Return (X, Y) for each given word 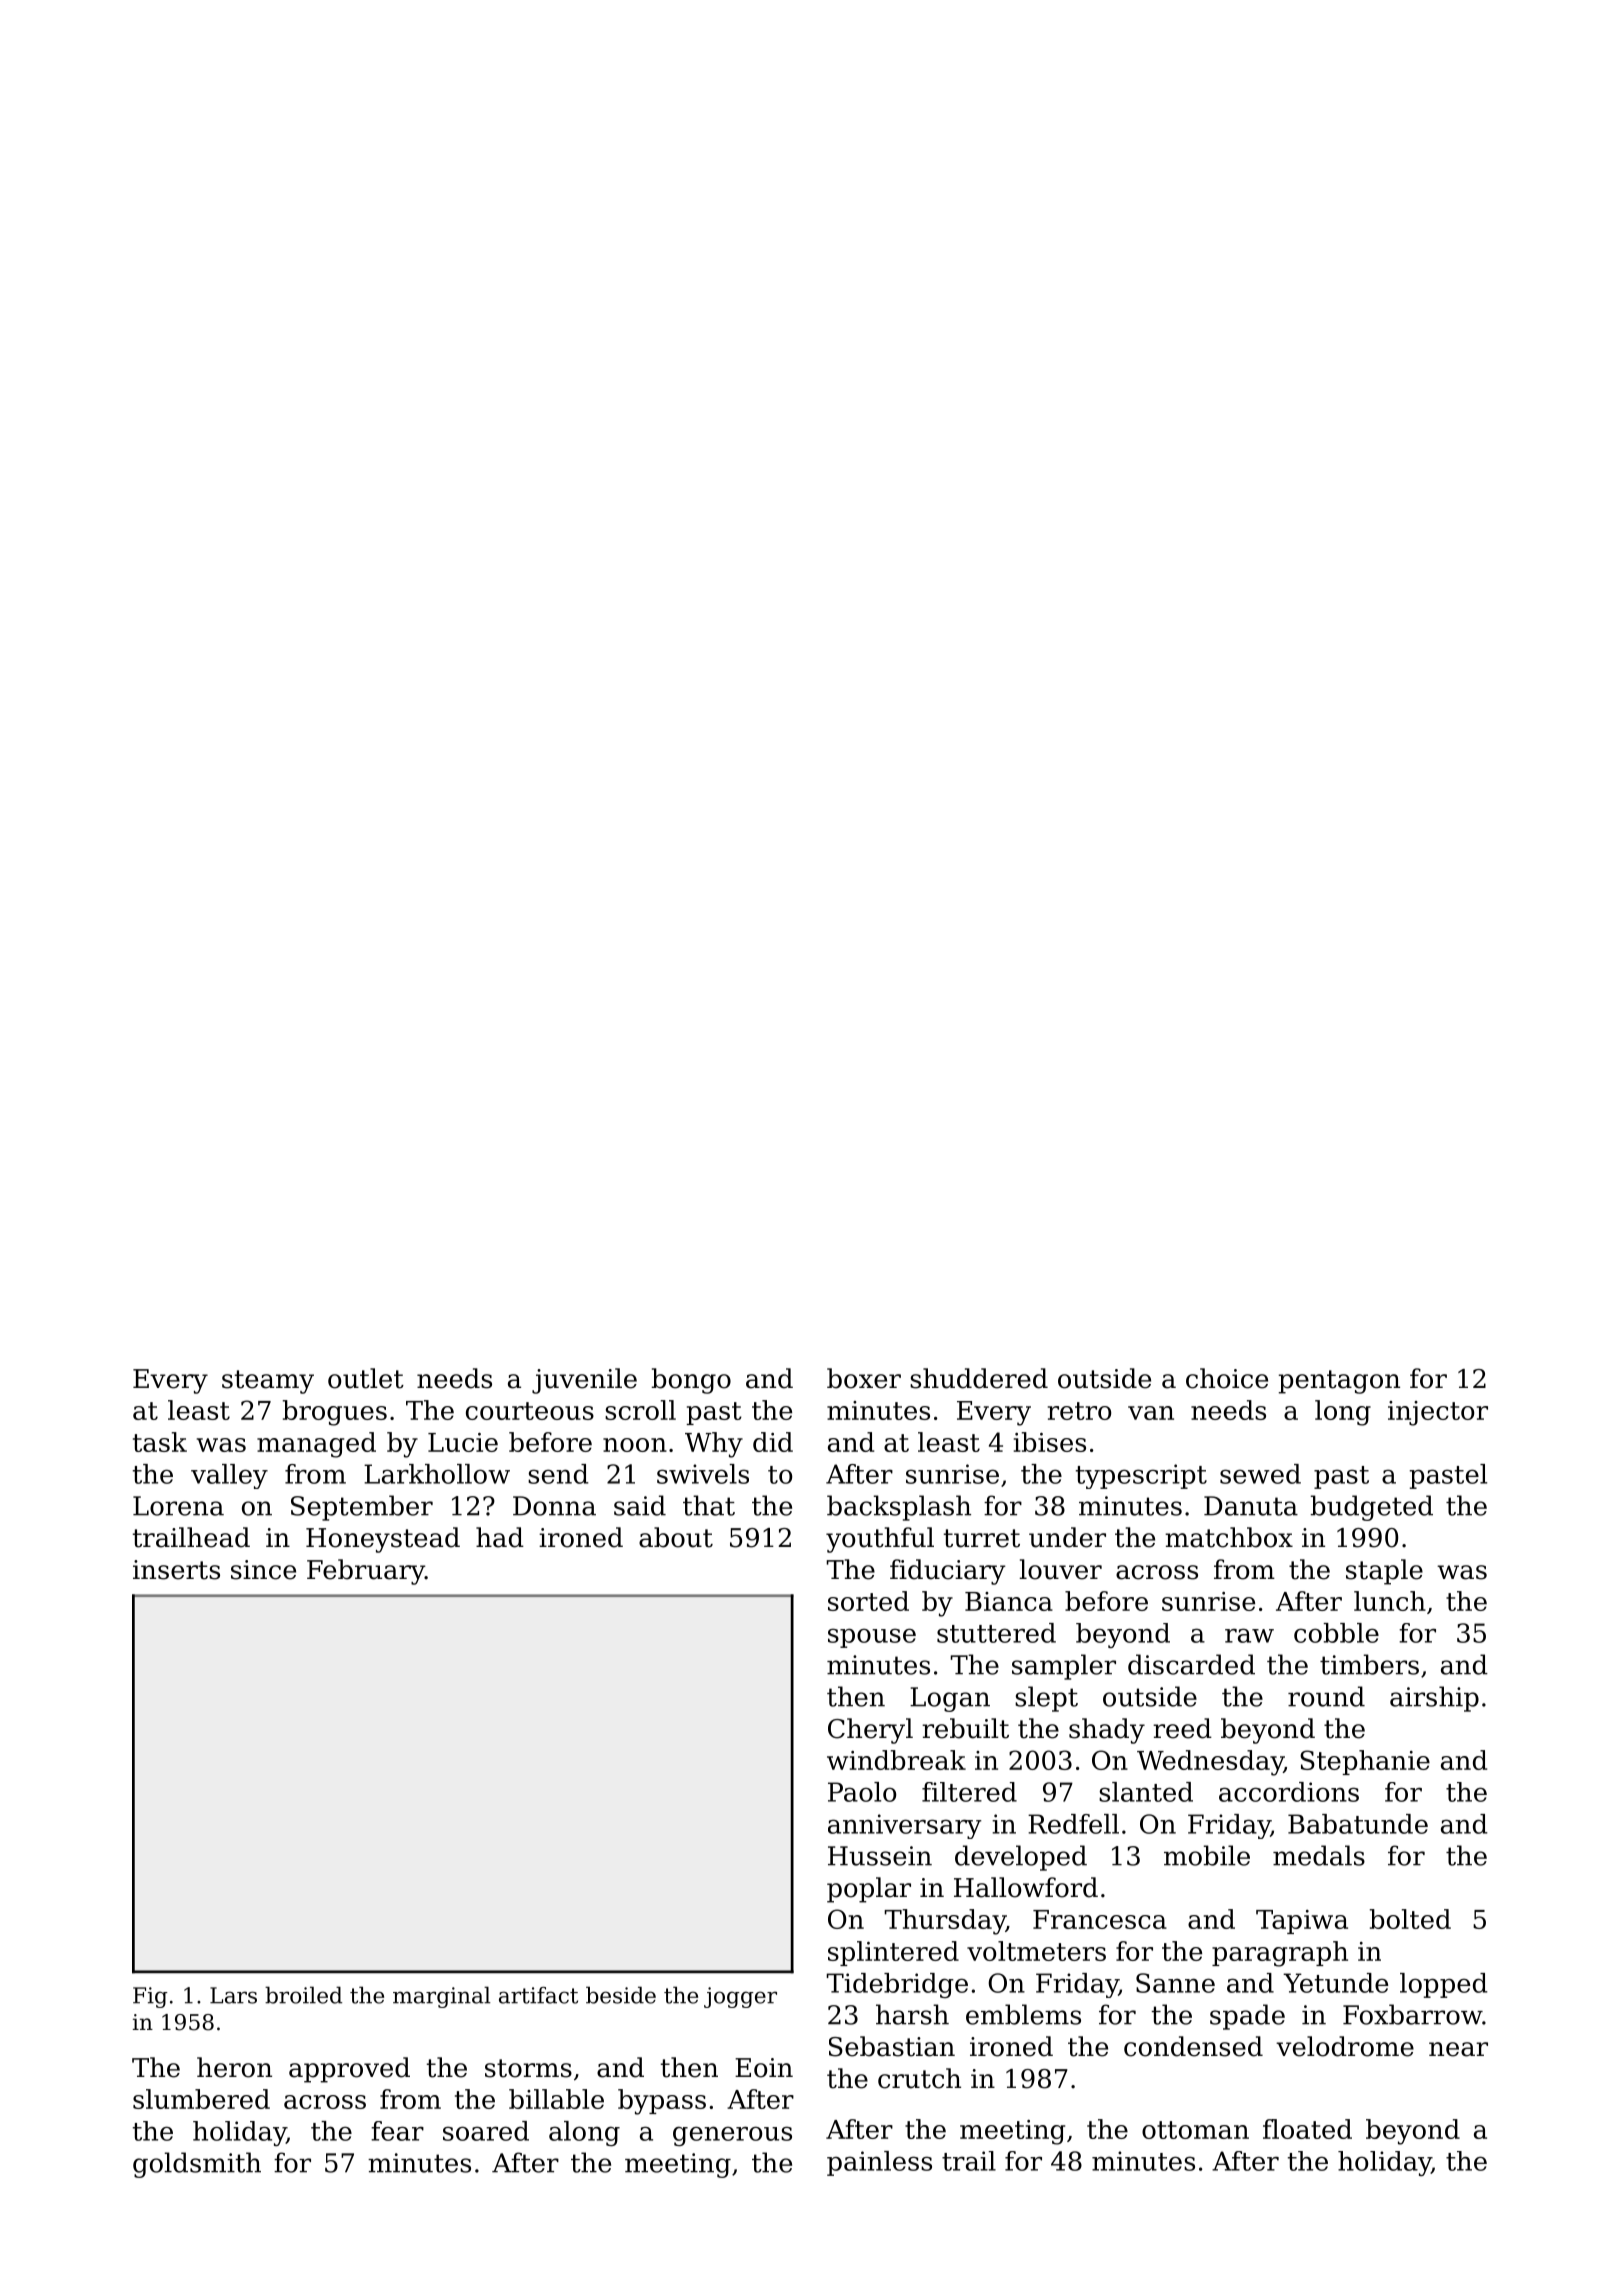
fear (397, 2131)
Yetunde (1335, 1983)
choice (1227, 1378)
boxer (864, 1378)
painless (879, 2163)
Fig (150, 1997)
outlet (366, 1378)
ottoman (1195, 2130)
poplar (869, 1890)
